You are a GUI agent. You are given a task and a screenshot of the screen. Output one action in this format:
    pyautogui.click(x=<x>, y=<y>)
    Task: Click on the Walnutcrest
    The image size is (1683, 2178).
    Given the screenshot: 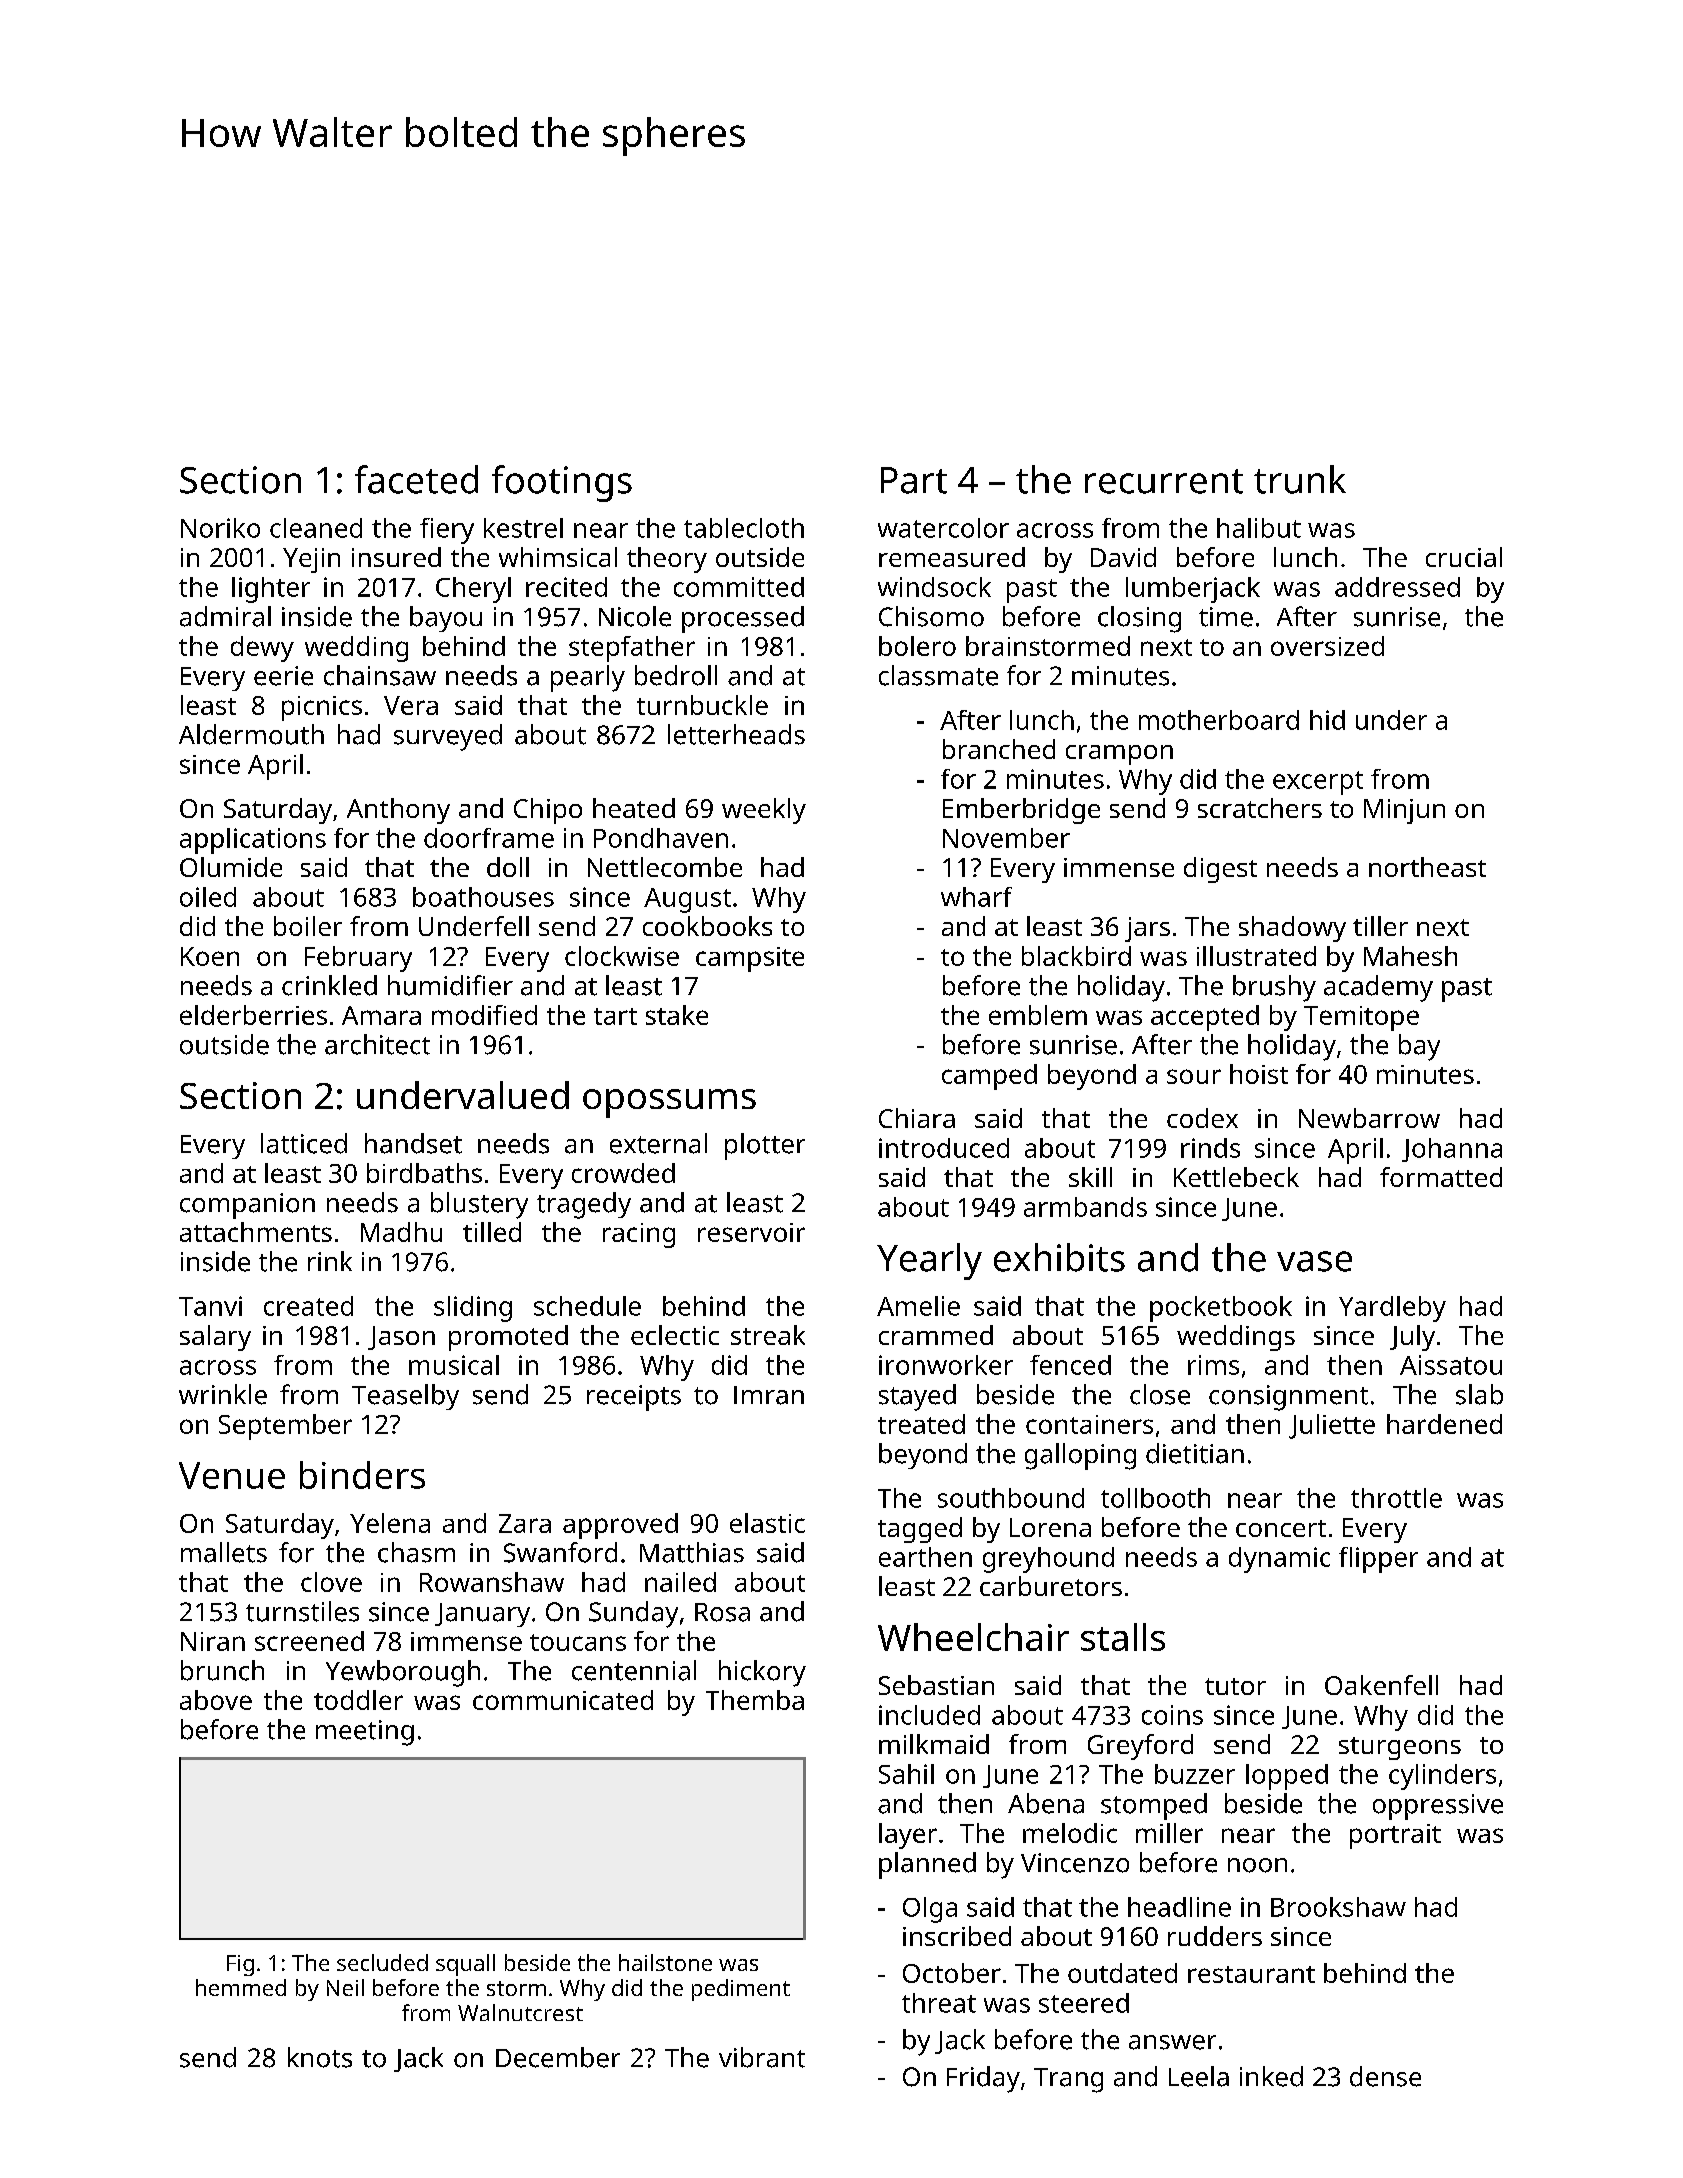 What is the action you would take?
    pyautogui.click(x=520, y=2012)
